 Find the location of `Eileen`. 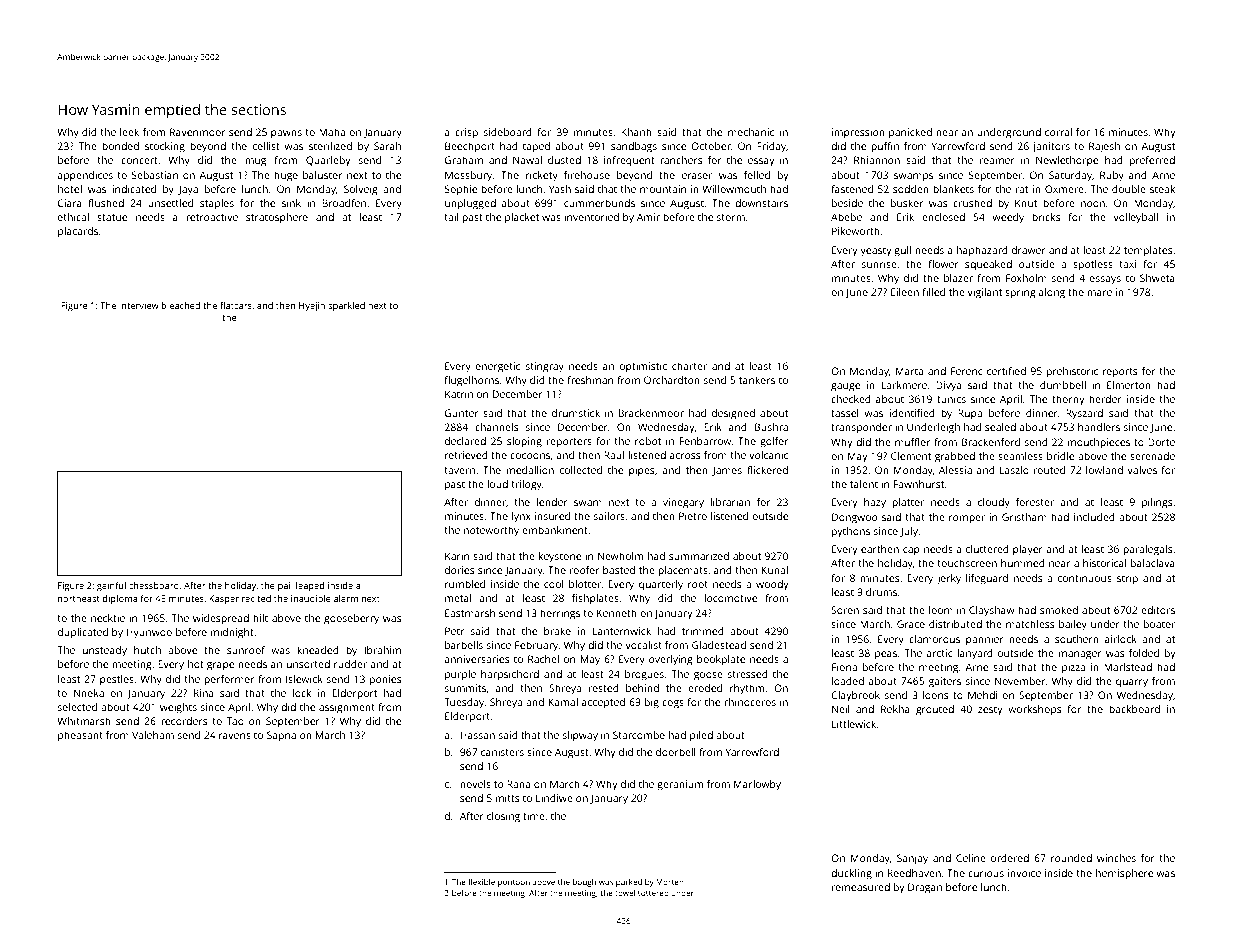

Eileen is located at coordinates (905, 292).
